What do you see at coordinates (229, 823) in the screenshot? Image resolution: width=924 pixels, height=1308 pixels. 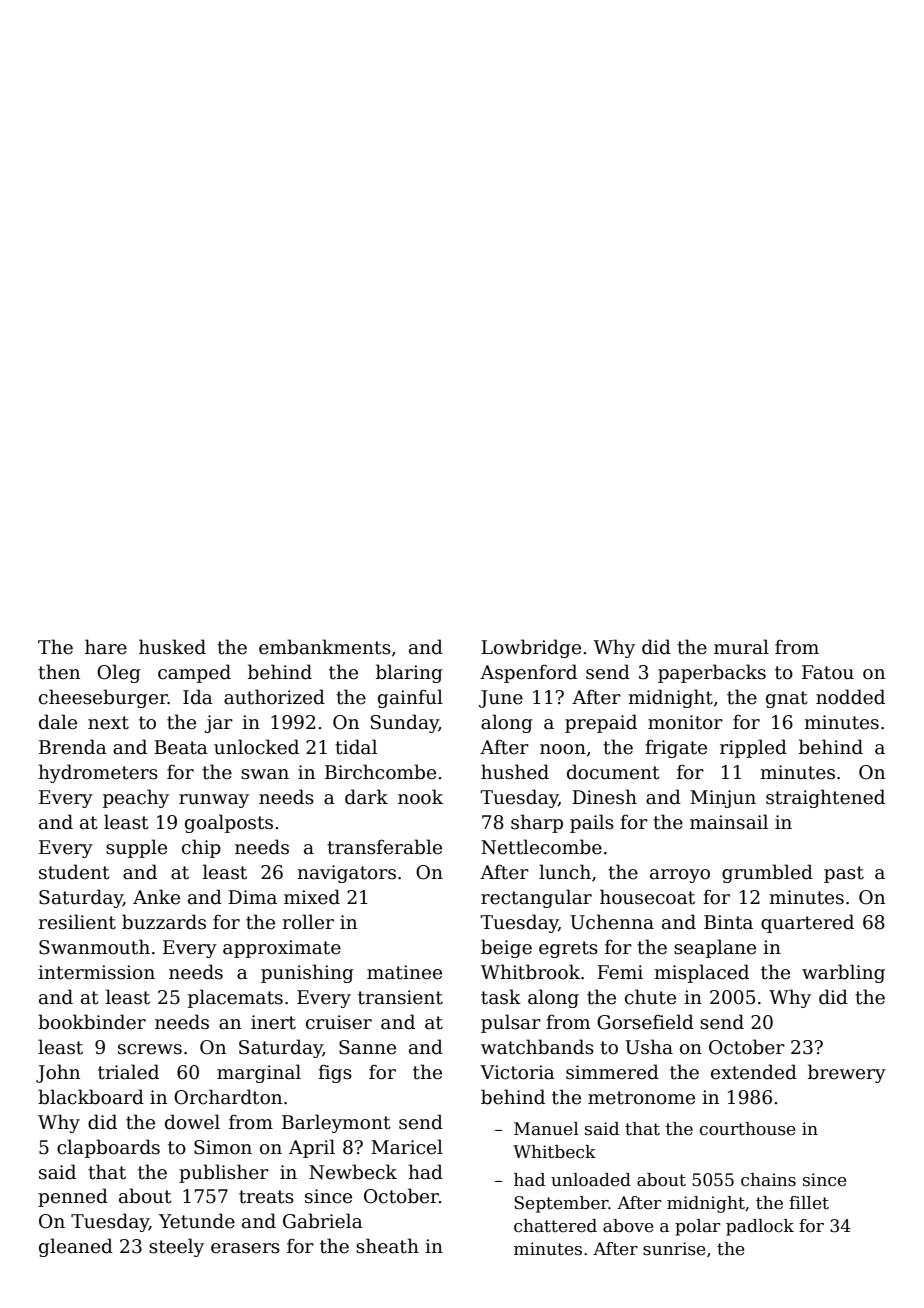 I see `goalposts` at bounding box center [229, 823].
